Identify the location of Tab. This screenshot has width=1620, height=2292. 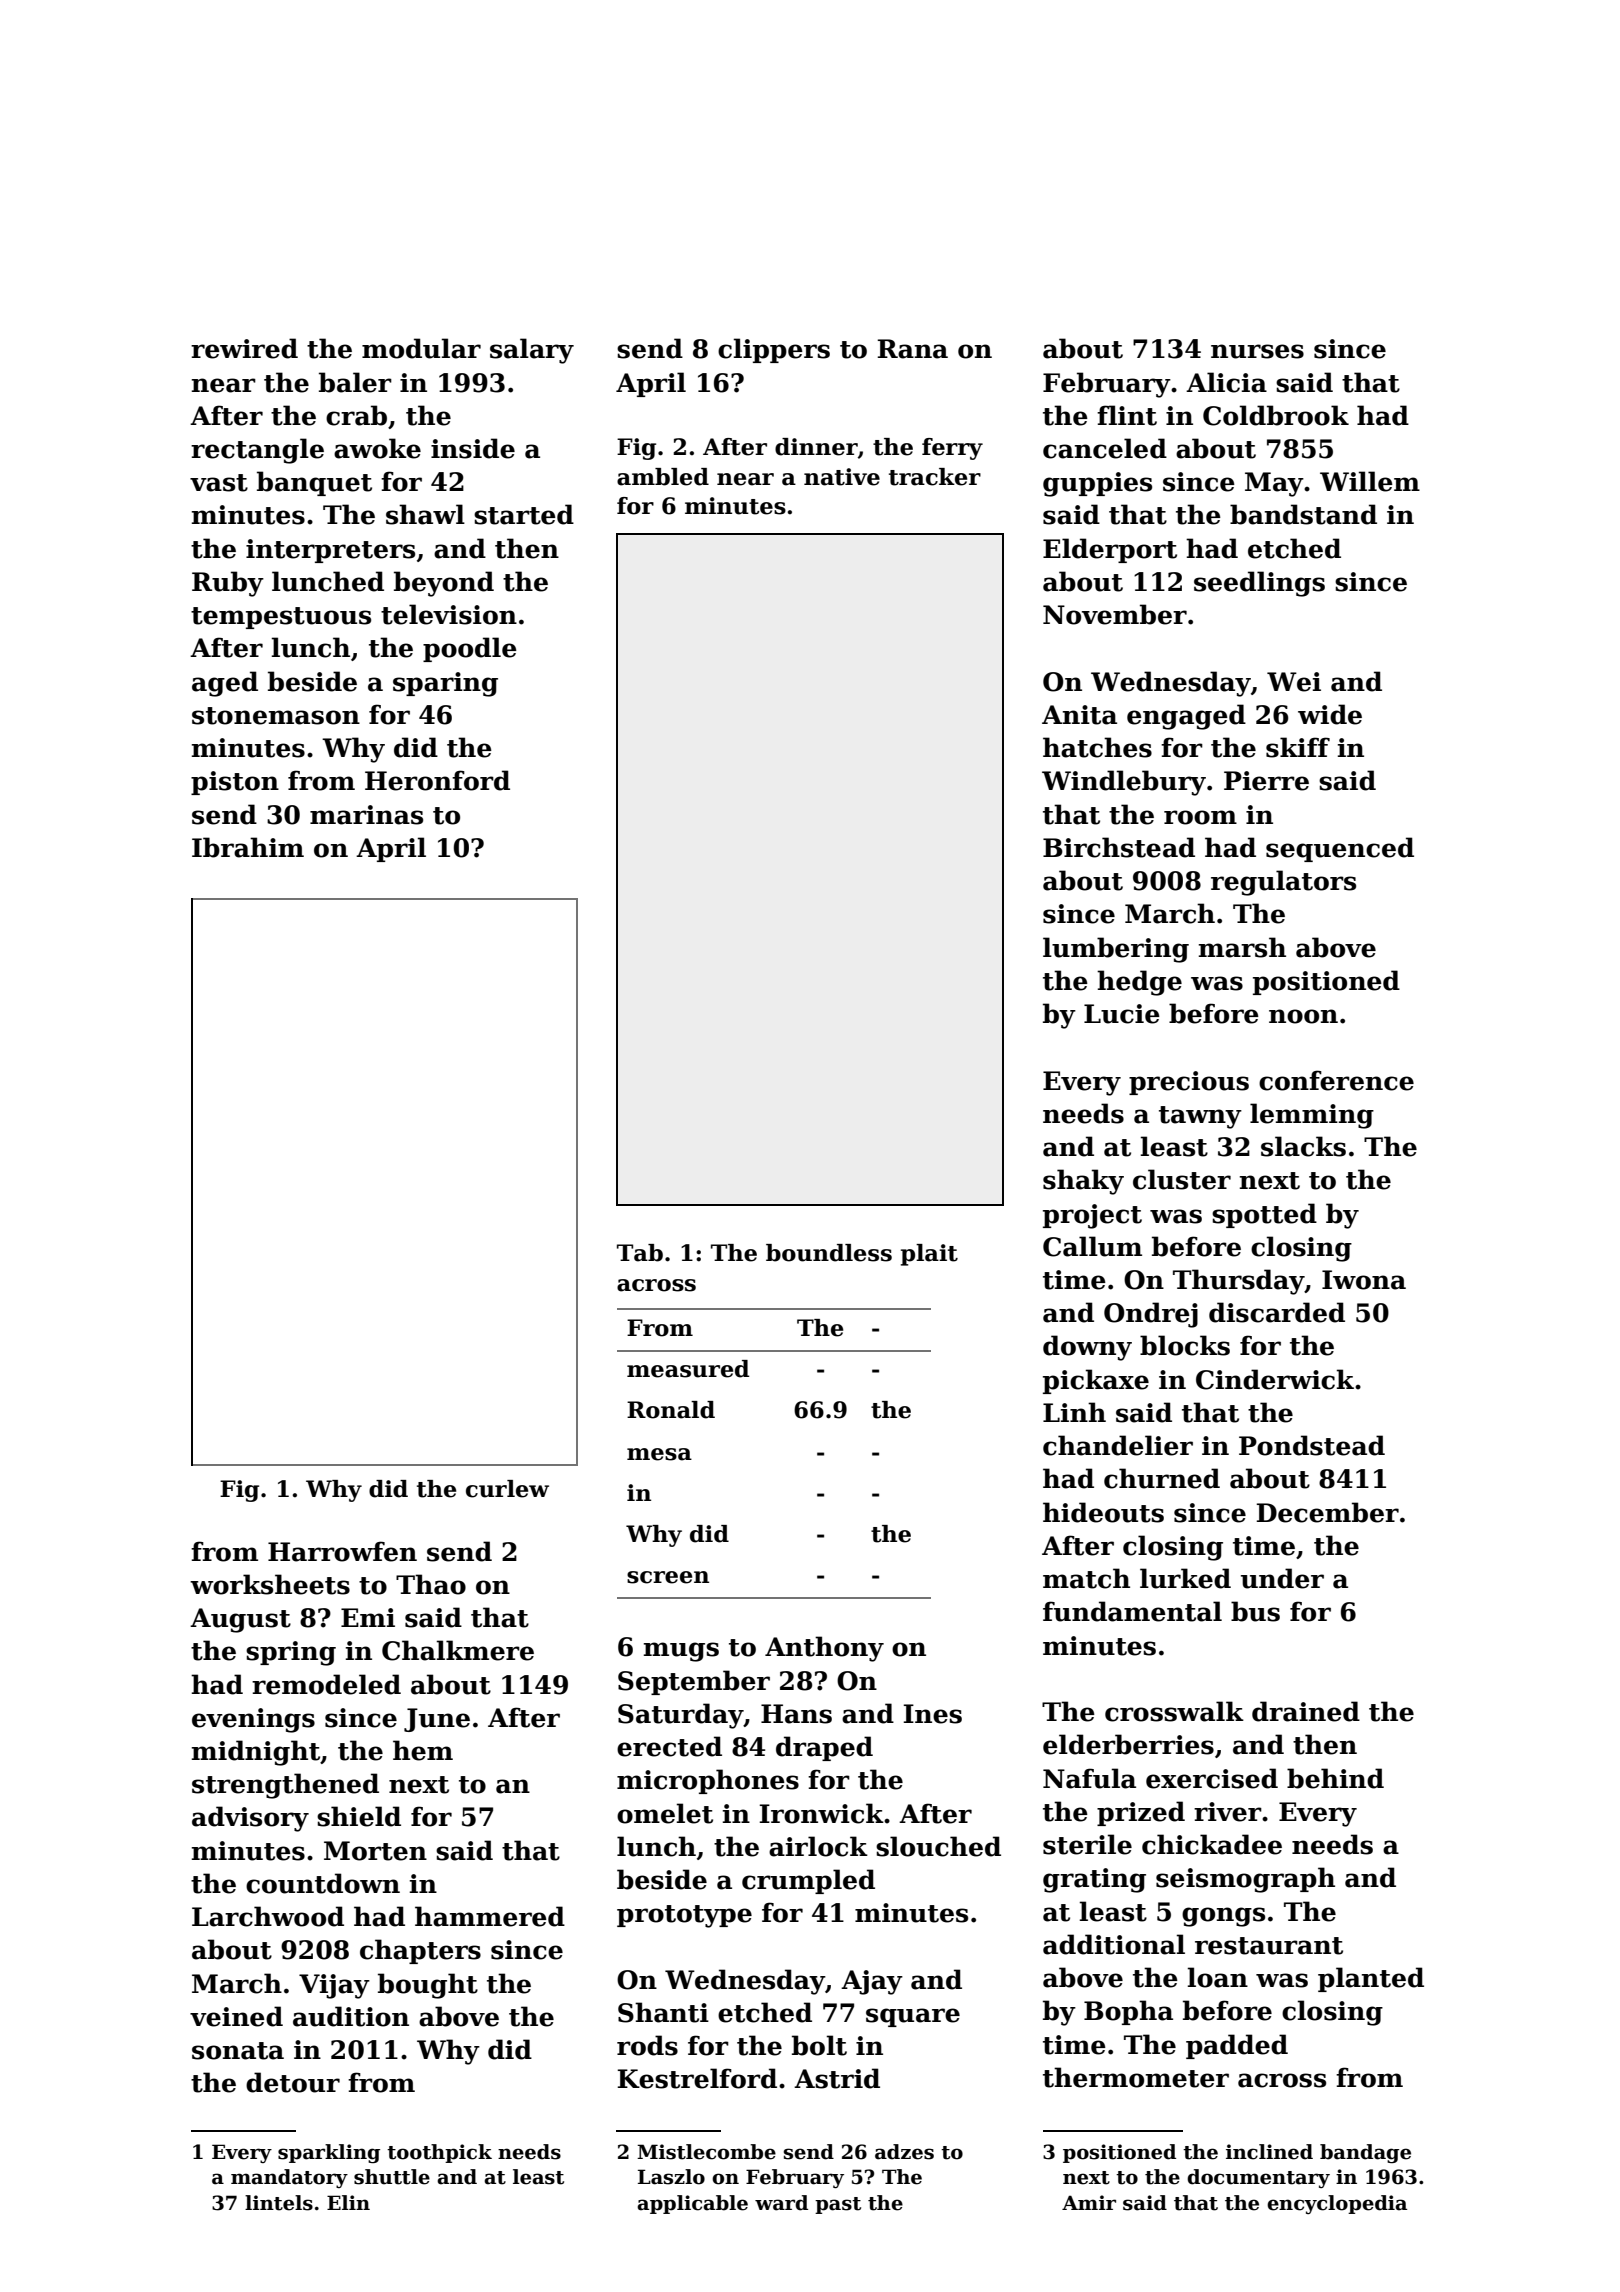
(640, 1253).
